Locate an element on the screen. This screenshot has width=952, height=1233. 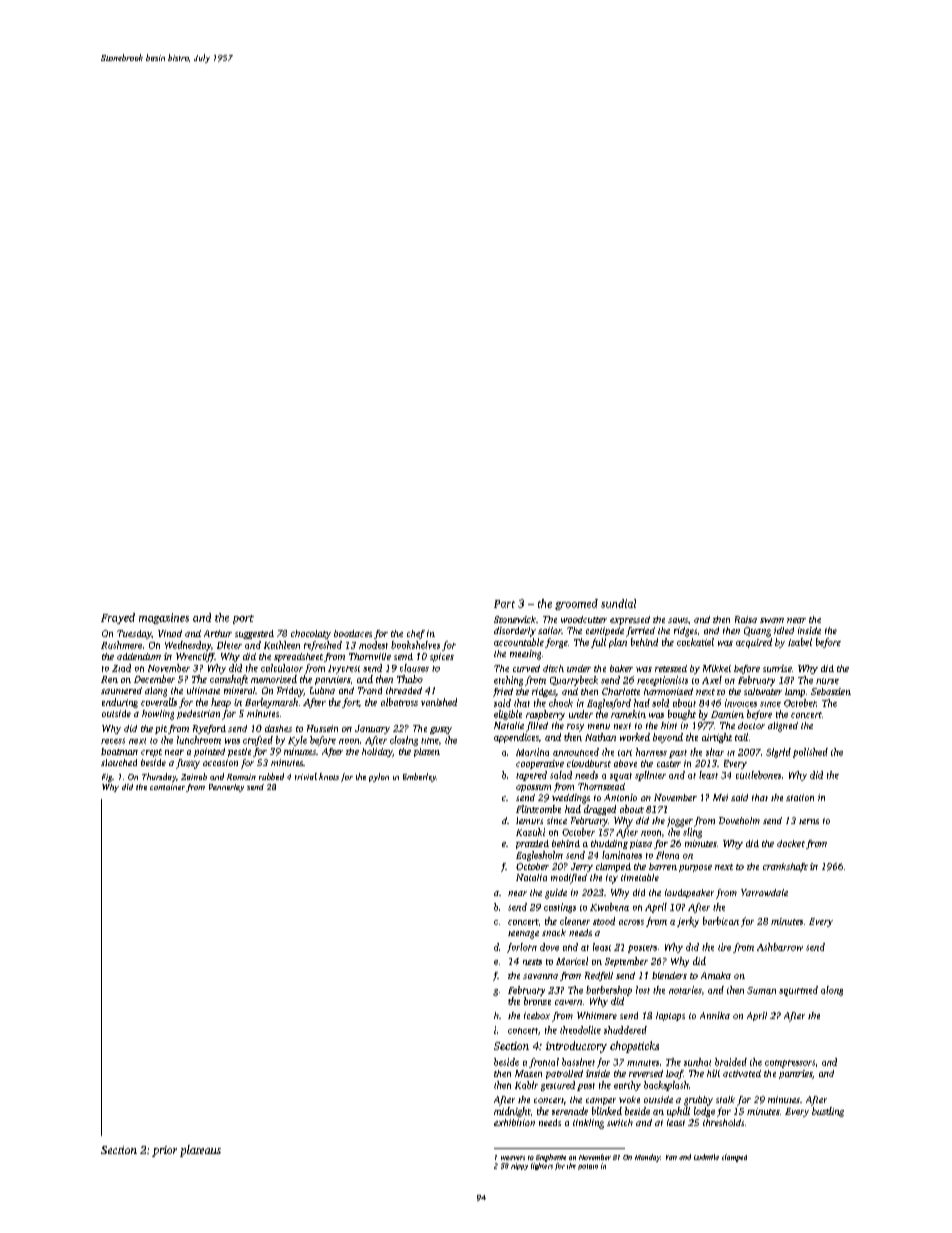
container is located at coordinates (167, 787).
